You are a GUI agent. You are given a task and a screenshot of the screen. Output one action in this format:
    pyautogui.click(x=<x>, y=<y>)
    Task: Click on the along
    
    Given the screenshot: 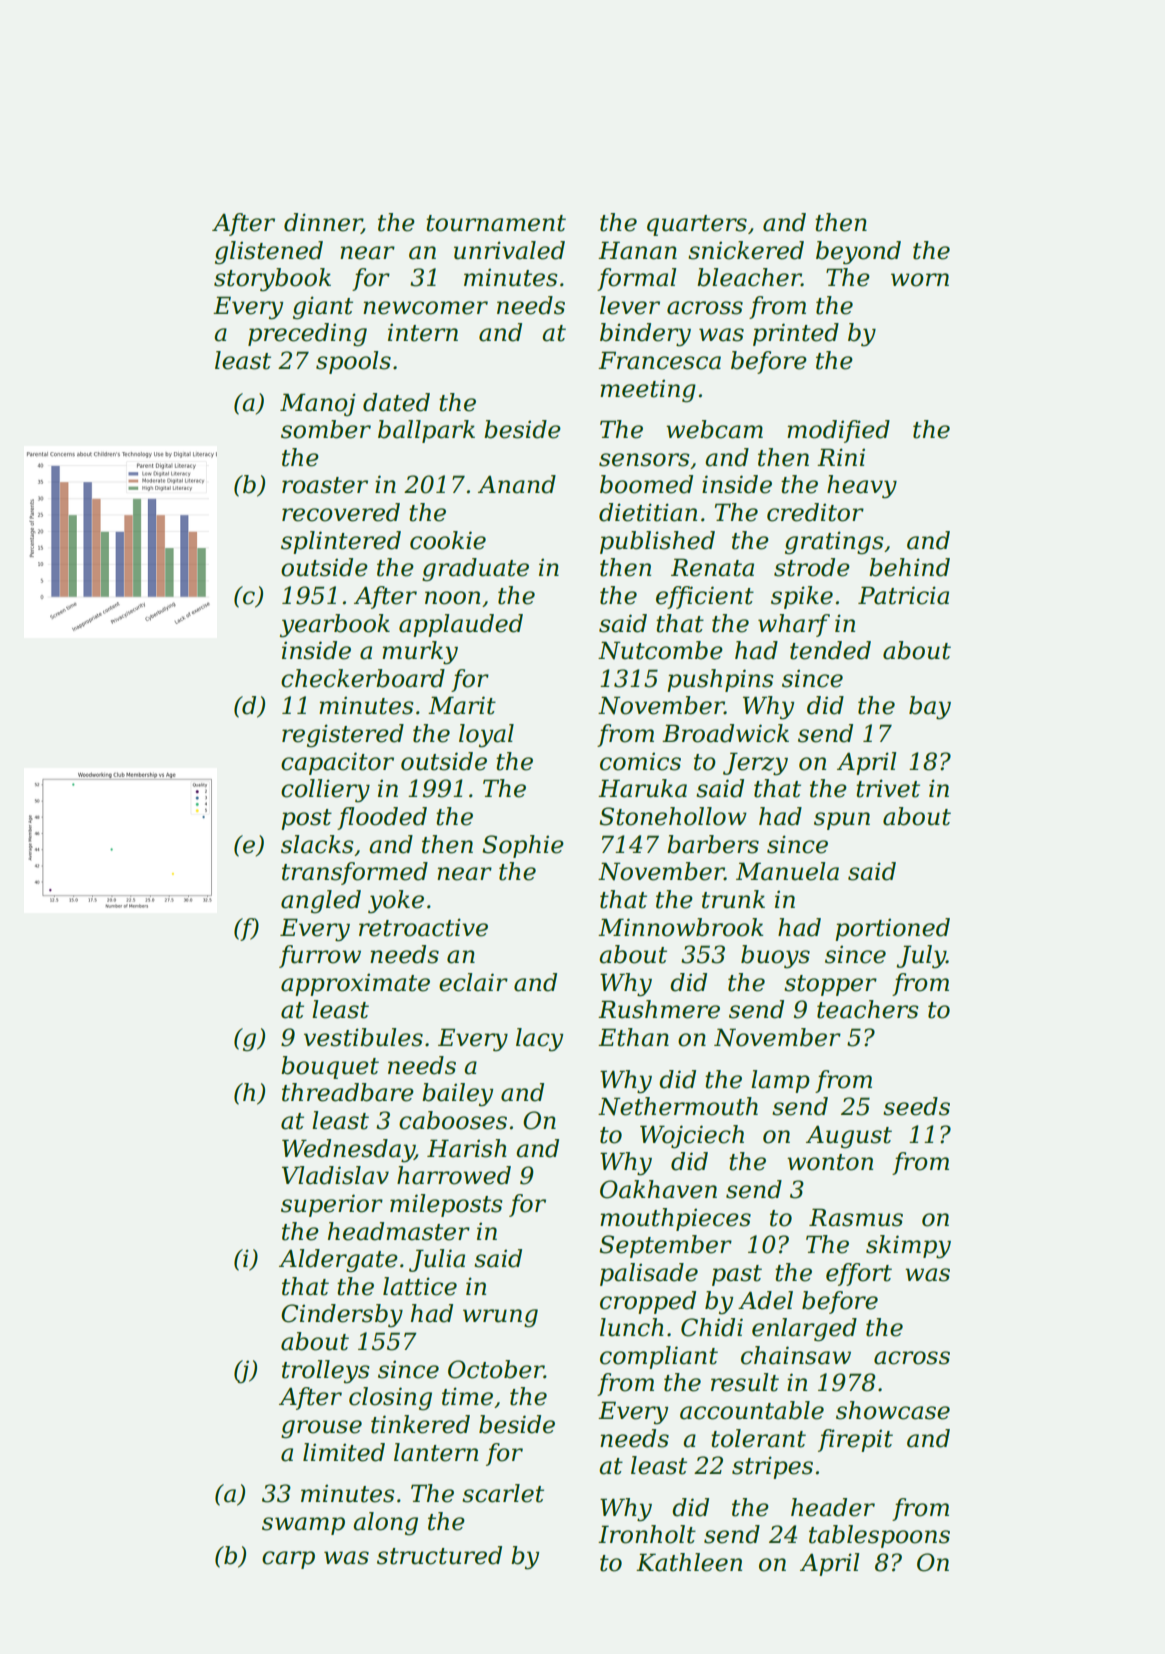 What is the action you would take?
    pyautogui.click(x=385, y=1524)
